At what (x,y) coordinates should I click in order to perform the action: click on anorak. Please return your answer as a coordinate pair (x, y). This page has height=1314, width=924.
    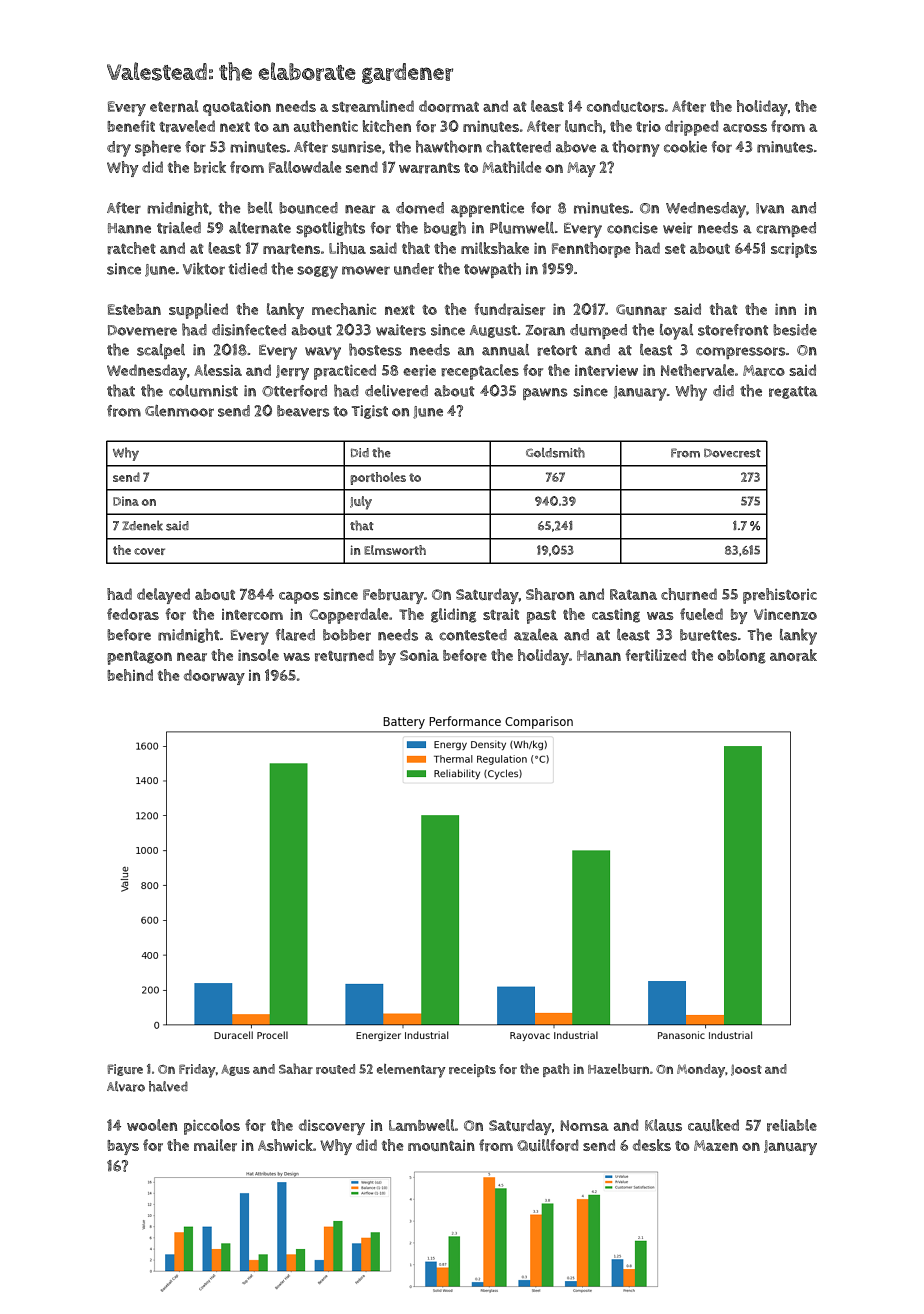
    Looking at the image, I should click on (793, 655).
